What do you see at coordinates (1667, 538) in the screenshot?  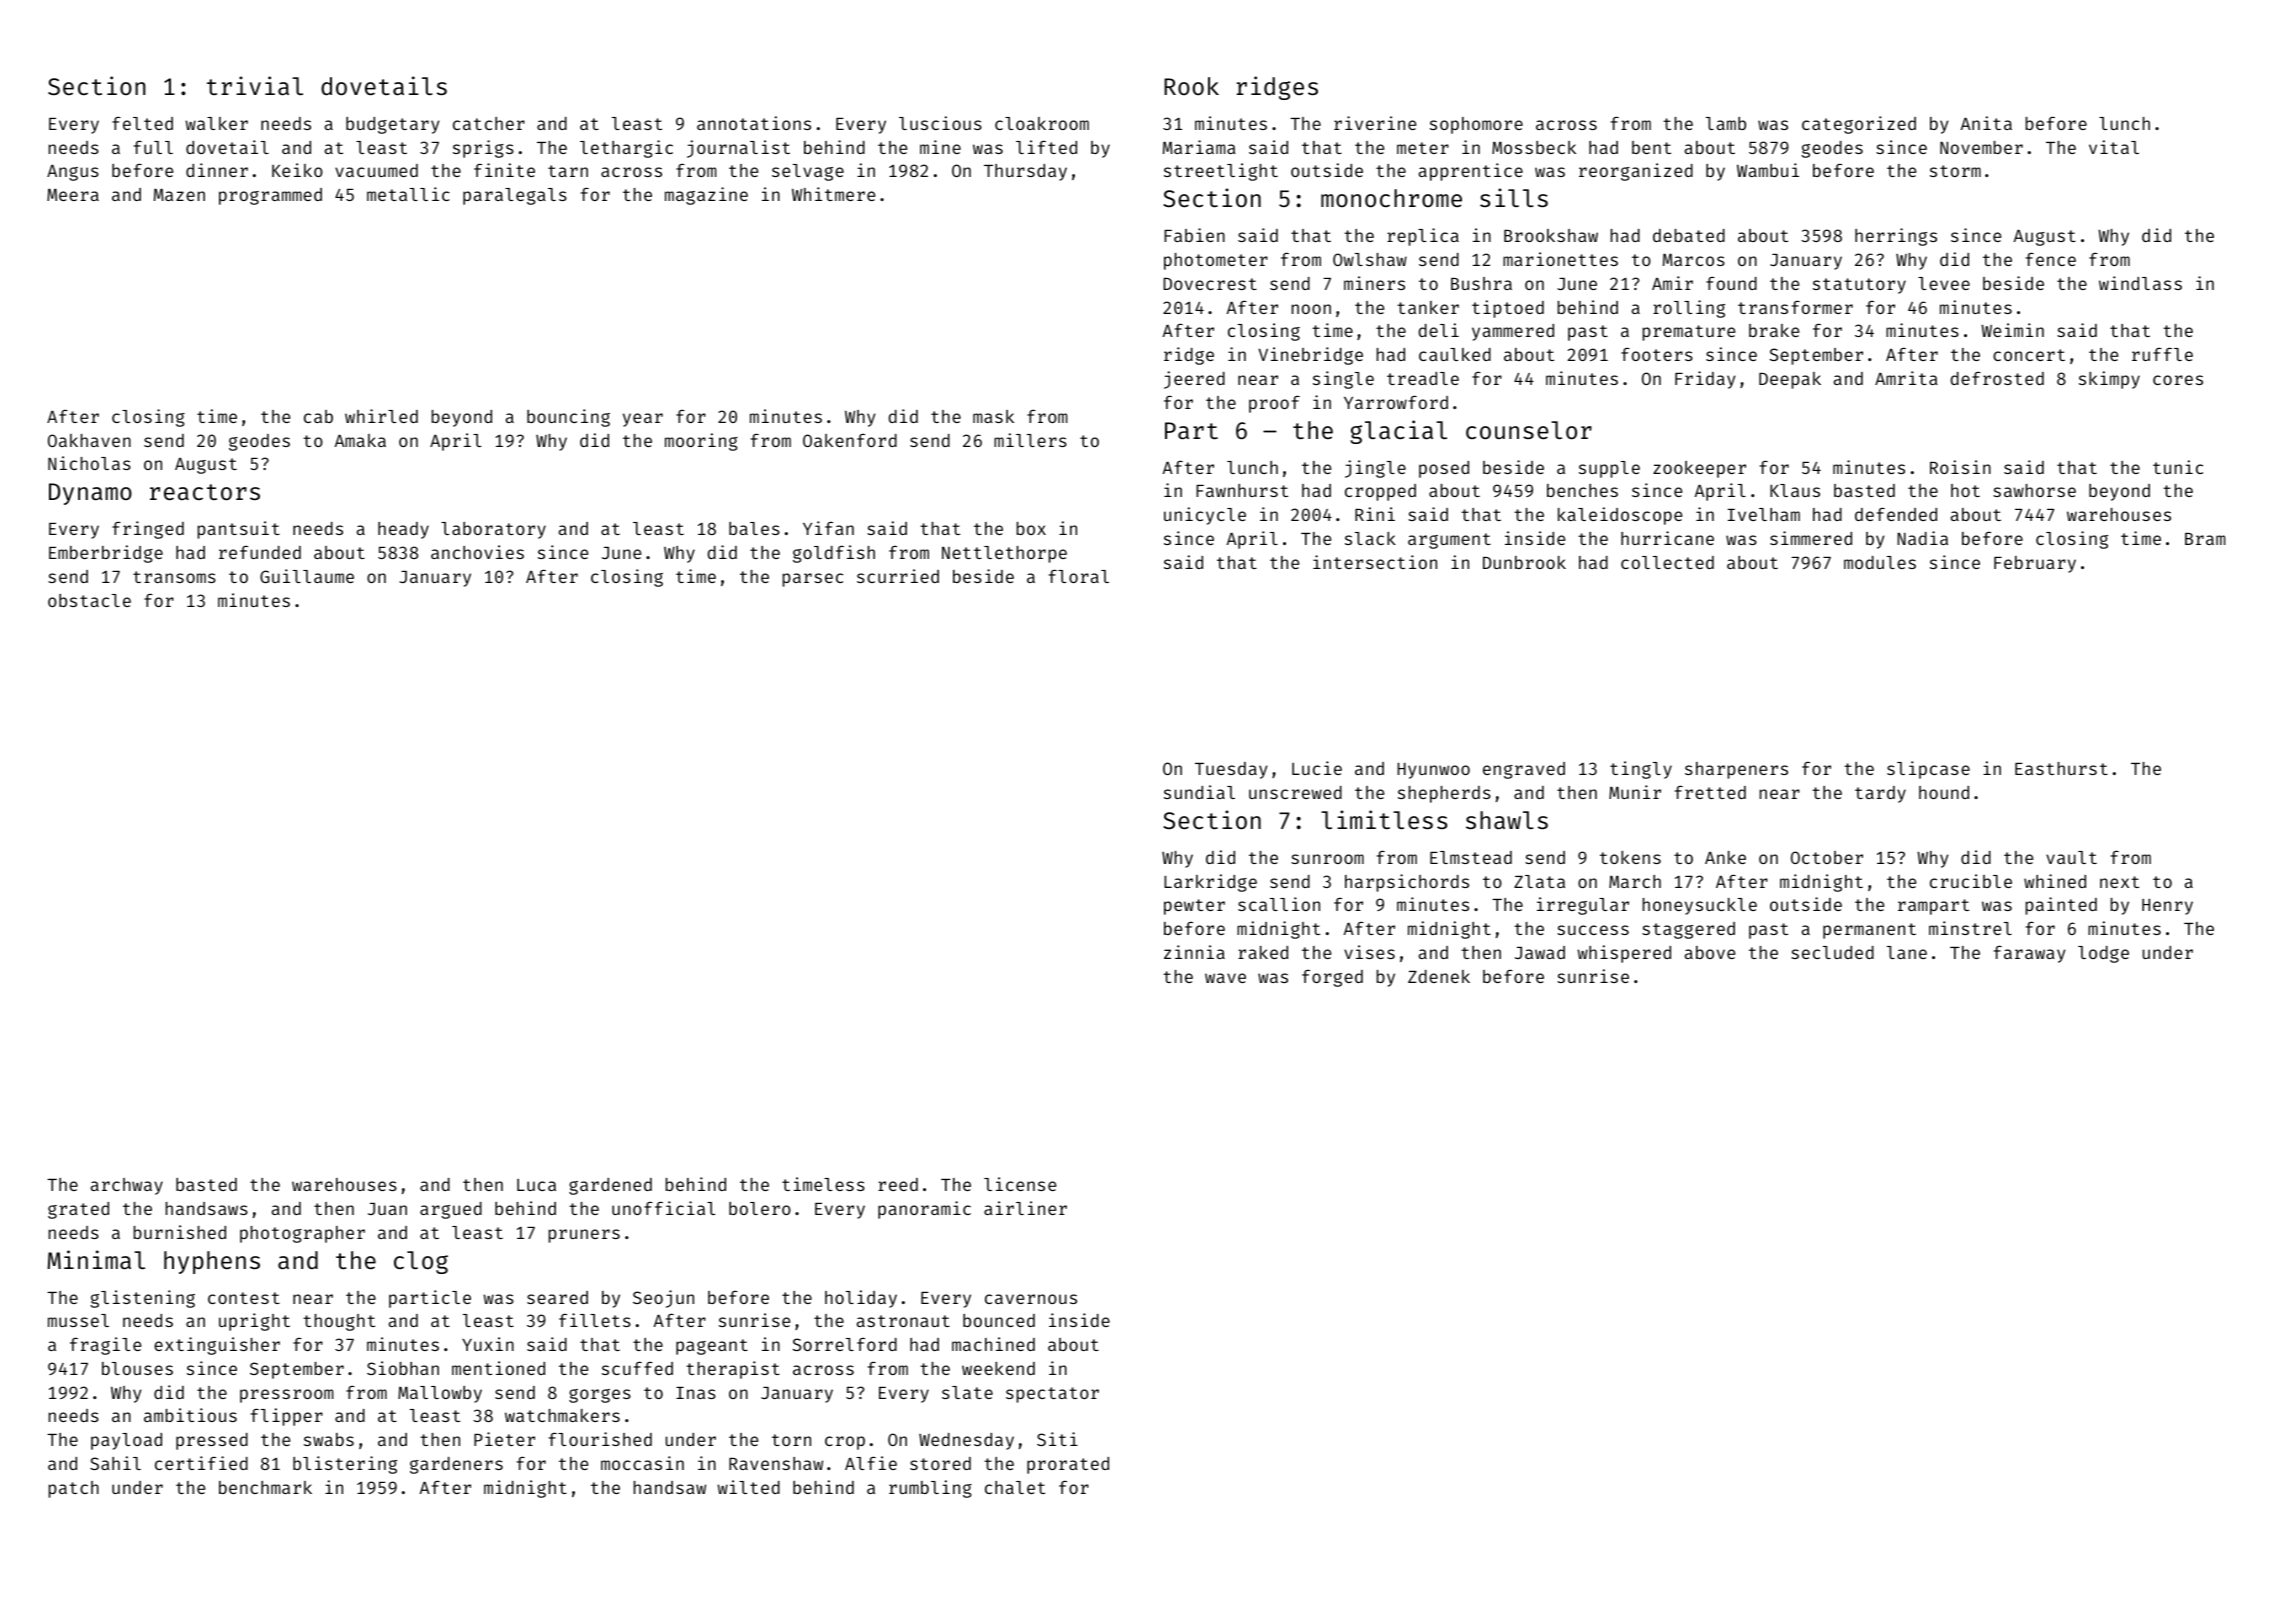 I see `hurricane` at bounding box center [1667, 538].
